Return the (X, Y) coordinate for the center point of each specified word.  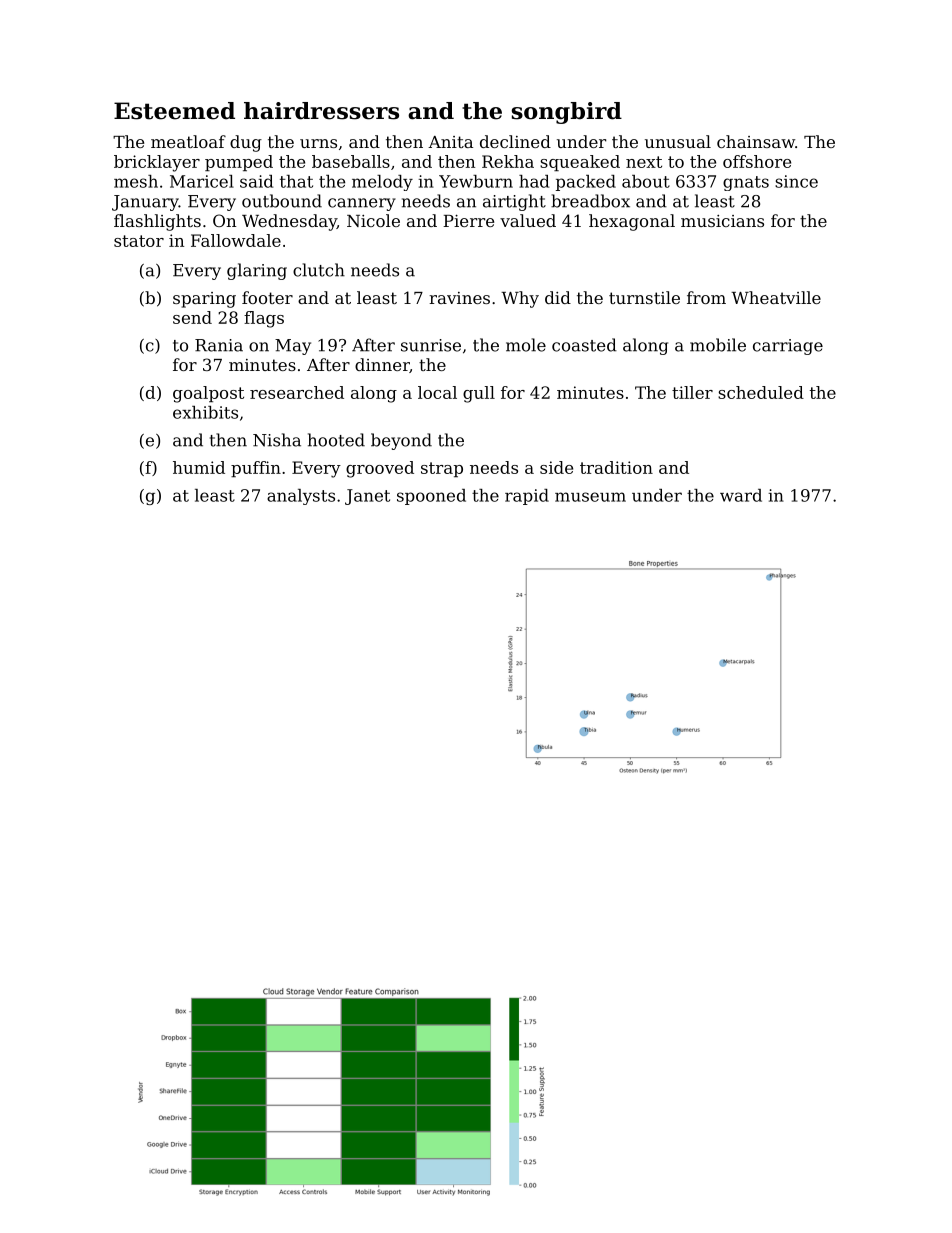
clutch (319, 270)
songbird (566, 113)
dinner (382, 365)
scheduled (761, 392)
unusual (678, 141)
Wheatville (776, 297)
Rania (219, 345)
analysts (301, 497)
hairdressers (321, 111)
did (558, 297)
